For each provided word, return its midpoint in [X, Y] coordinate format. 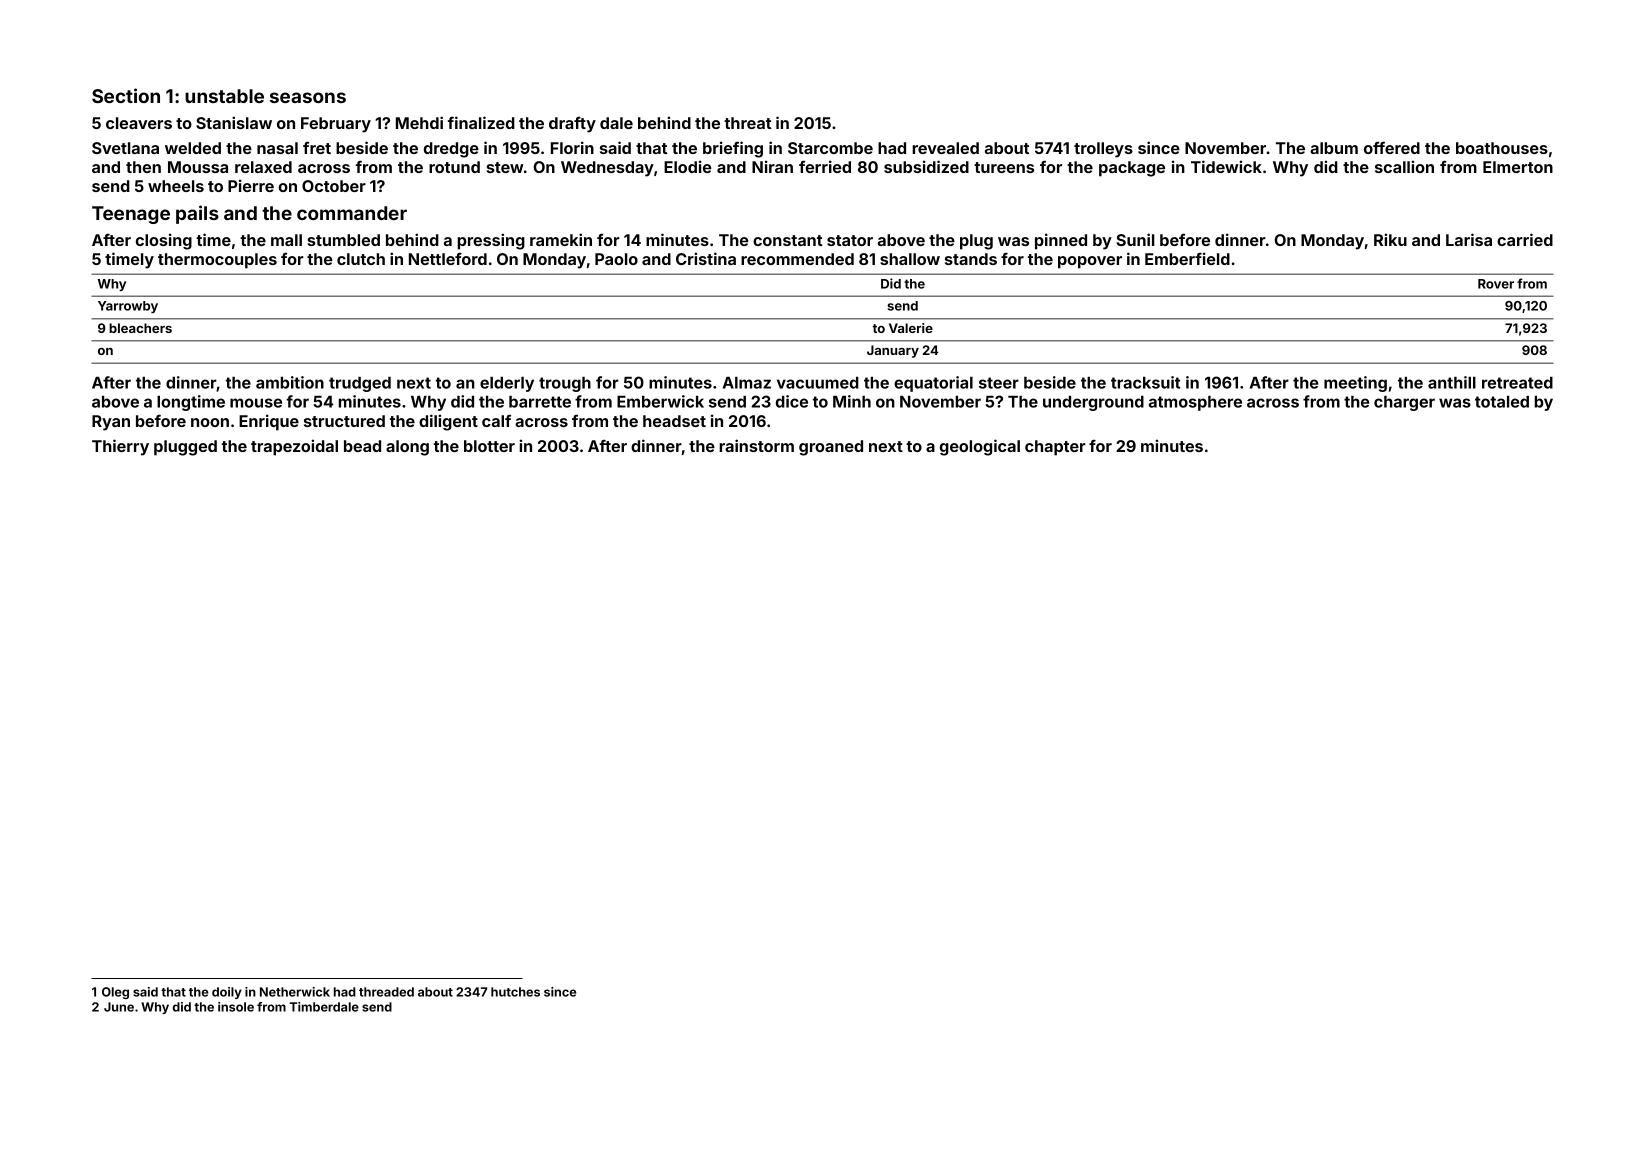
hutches [515, 992]
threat [748, 123]
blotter [489, 446]
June [119, 1007]
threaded [386, 992]
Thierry [120, 447]
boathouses [1502, 148]
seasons [308, 97]
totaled [1502, 402]
